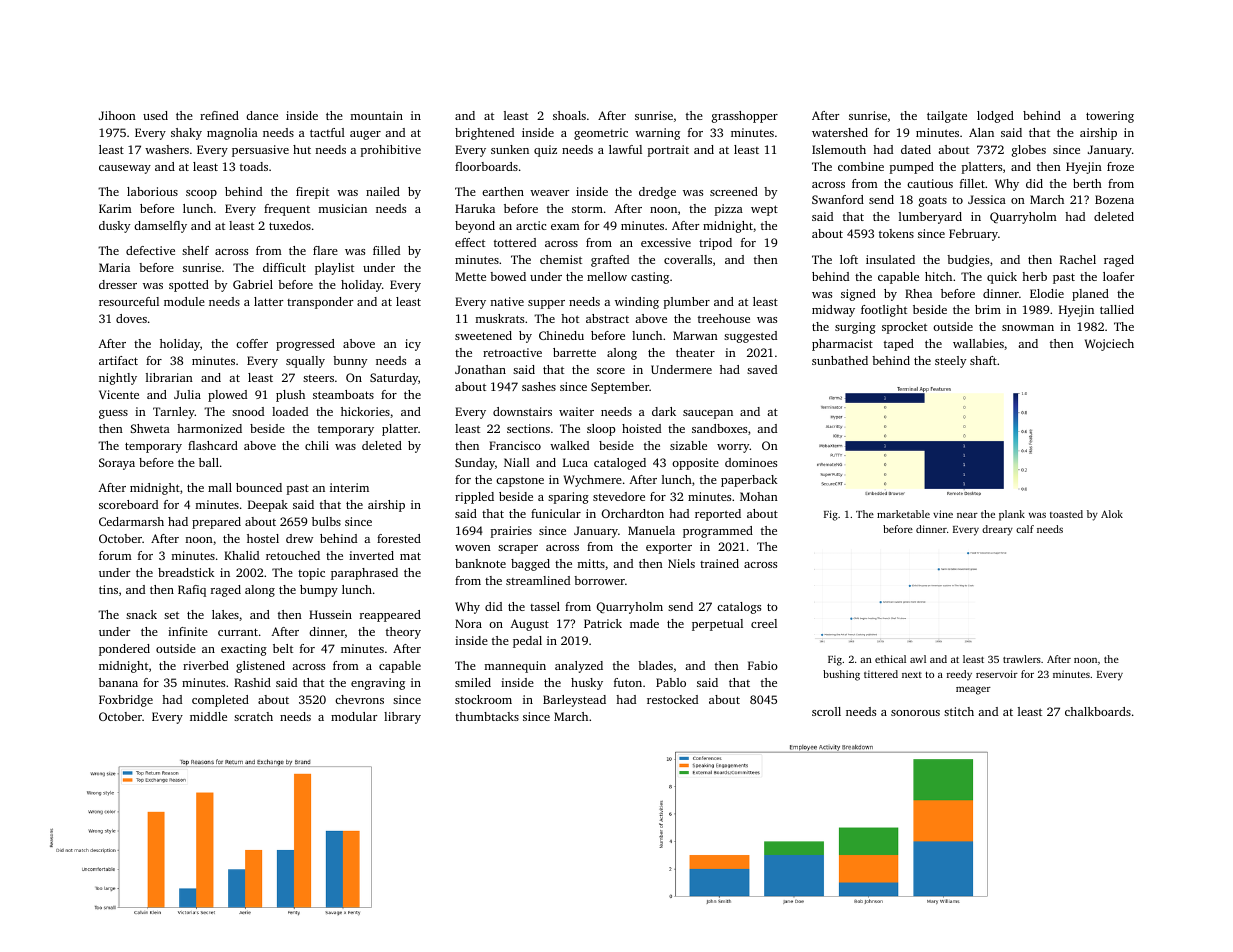 The image size is (1233, 952). I want to click on Alan, so click(981, 132).
